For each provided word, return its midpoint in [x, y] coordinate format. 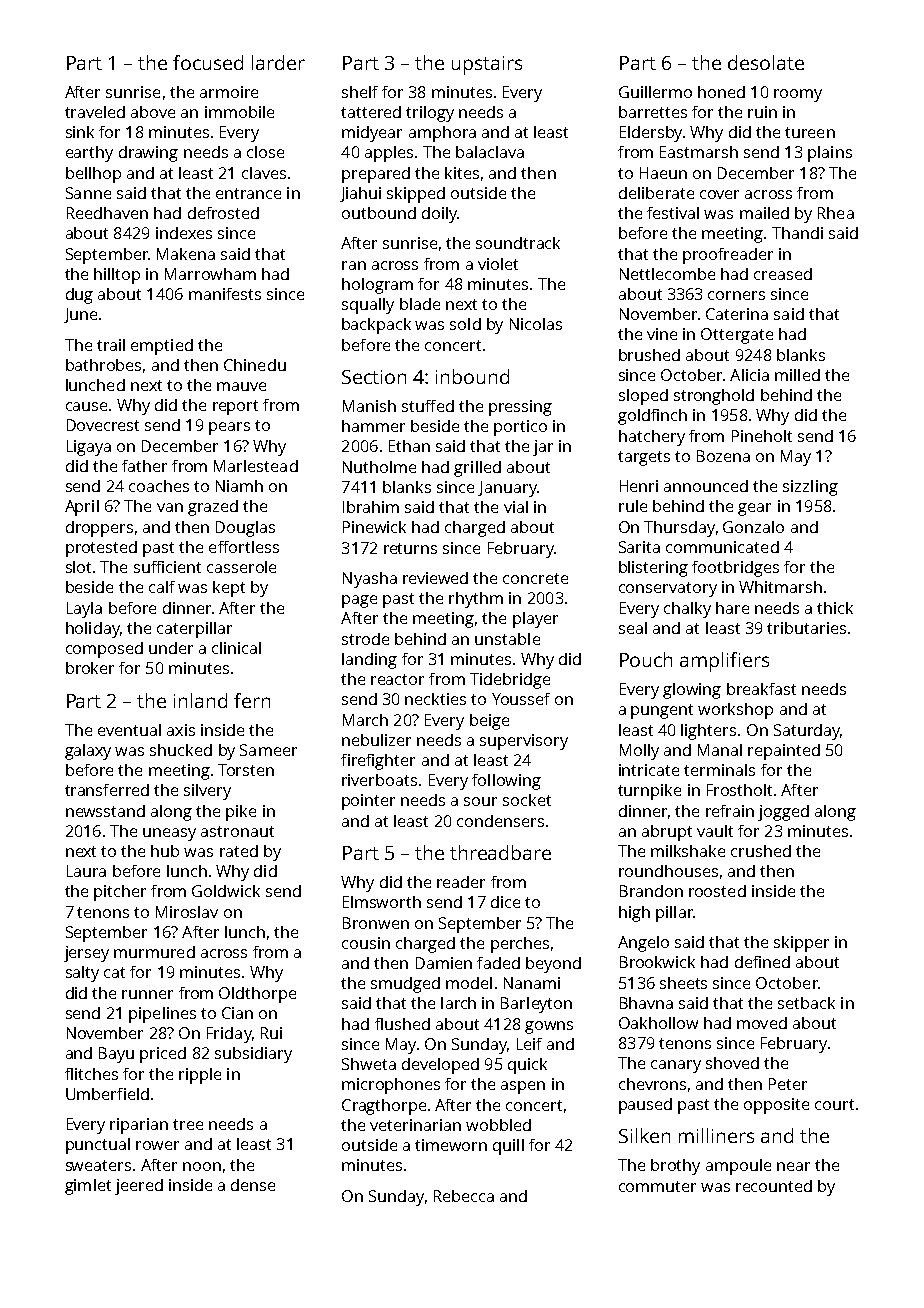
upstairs [487, 65]
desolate [766, 62]
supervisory [524, 742]
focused [208, 62]
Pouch [646, 659]
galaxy [88, 752]
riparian [139, 1126]
